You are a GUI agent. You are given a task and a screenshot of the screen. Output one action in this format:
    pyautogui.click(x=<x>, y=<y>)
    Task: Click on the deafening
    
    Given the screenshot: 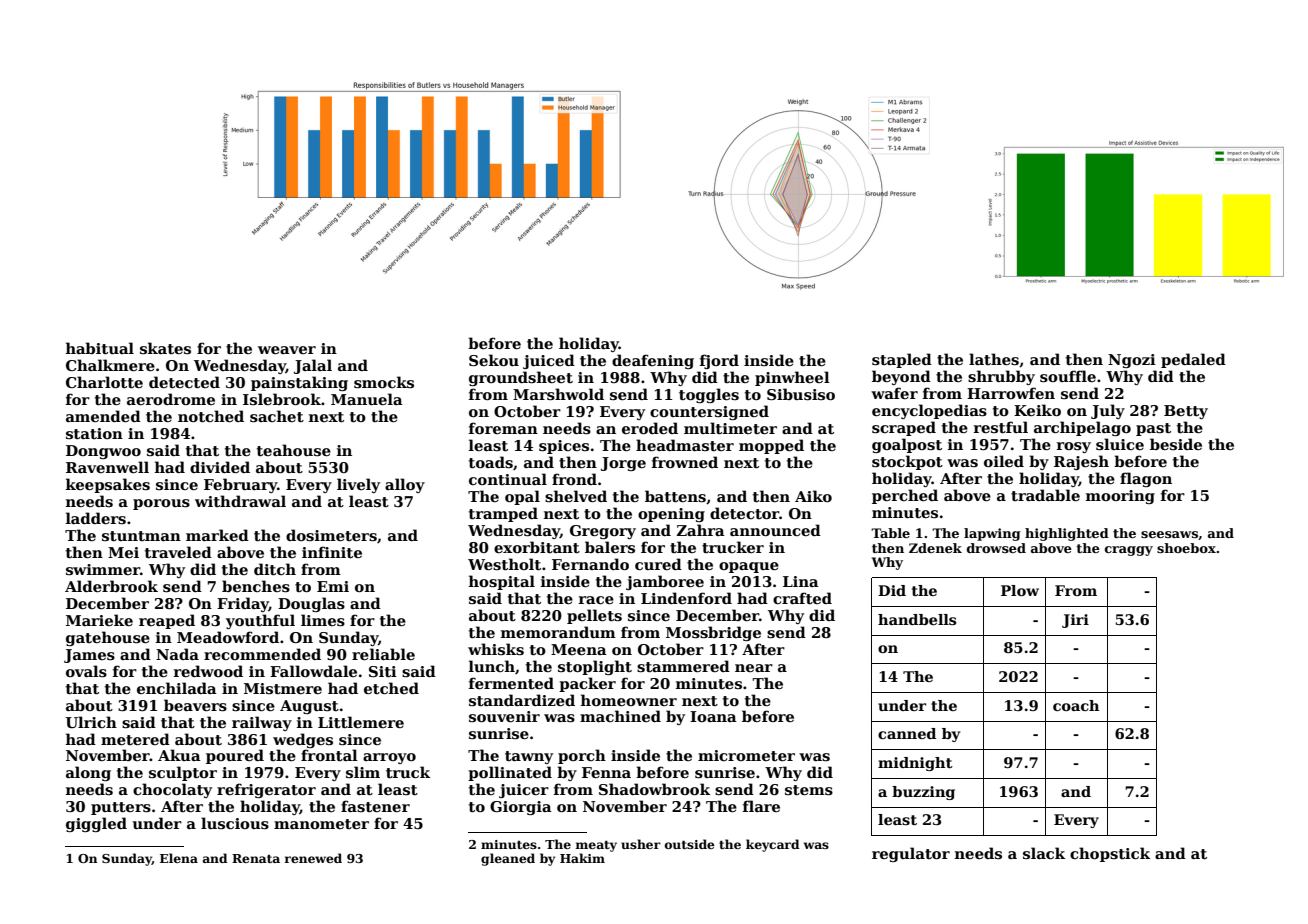 What is the action you would take?
    pyautogui.click(x=653, y=361)
